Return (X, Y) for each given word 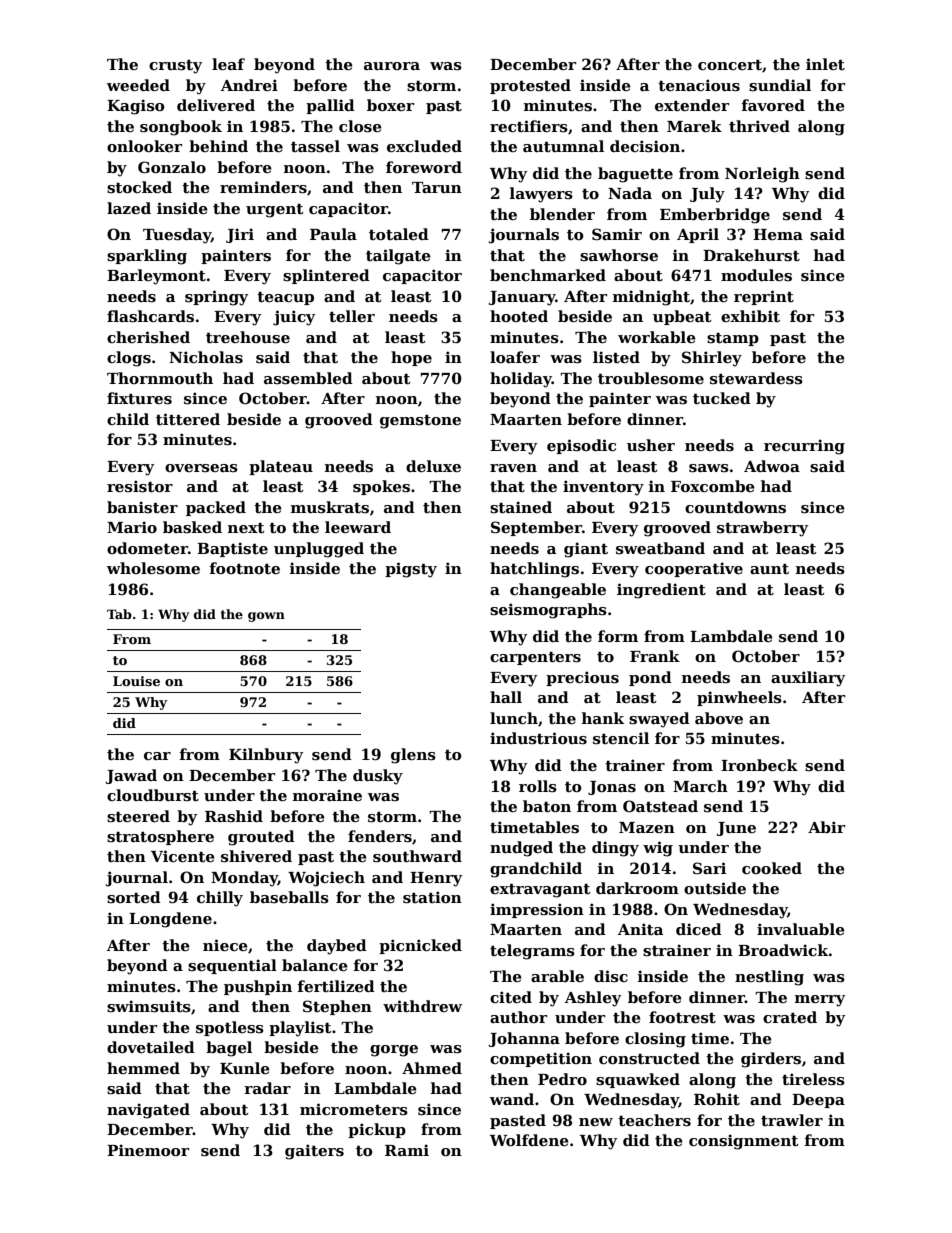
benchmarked (548, 275)
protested (530, 86)
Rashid (234, 816)
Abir (826, 827)
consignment (744, 1142)
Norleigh (762, 175)
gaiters (314, 1152)
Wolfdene (529, 1140)
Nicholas (206, 357)
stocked (139, 187)
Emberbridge (715, 216)
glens (413, 756)
